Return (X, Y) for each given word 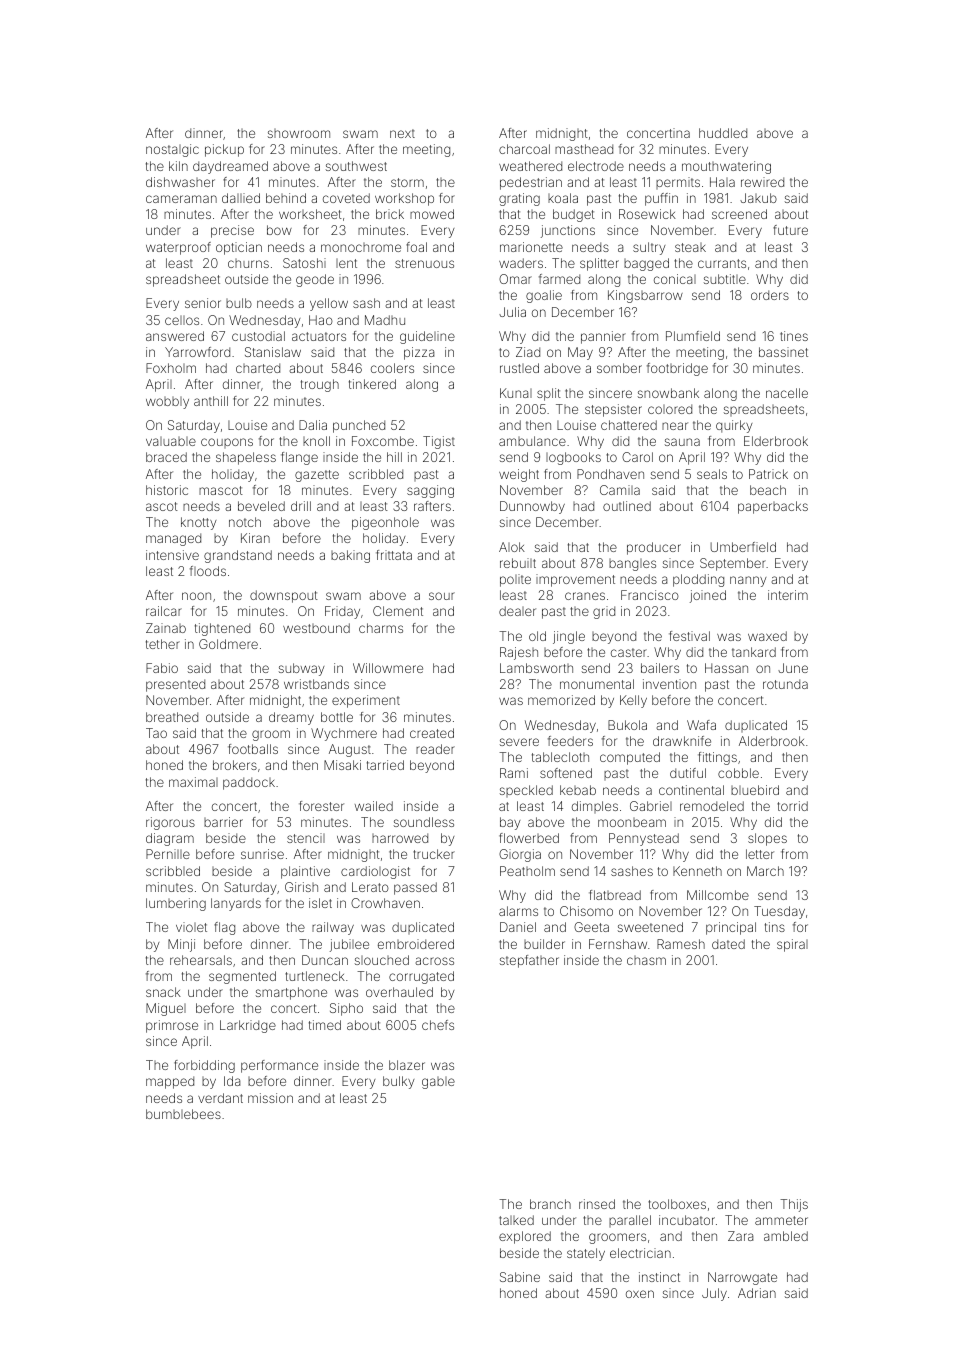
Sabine (520, 1277)
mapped (170, 1082)
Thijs (794, 1205)
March (765, 871)
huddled (723, 133)
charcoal (524, 149)
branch (550, 1204)
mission (270, 1098)
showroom (299, 133)
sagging (430, 491)
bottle (337, 717)
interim (788, 595)
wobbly (167, 403)
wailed (374, 806)
